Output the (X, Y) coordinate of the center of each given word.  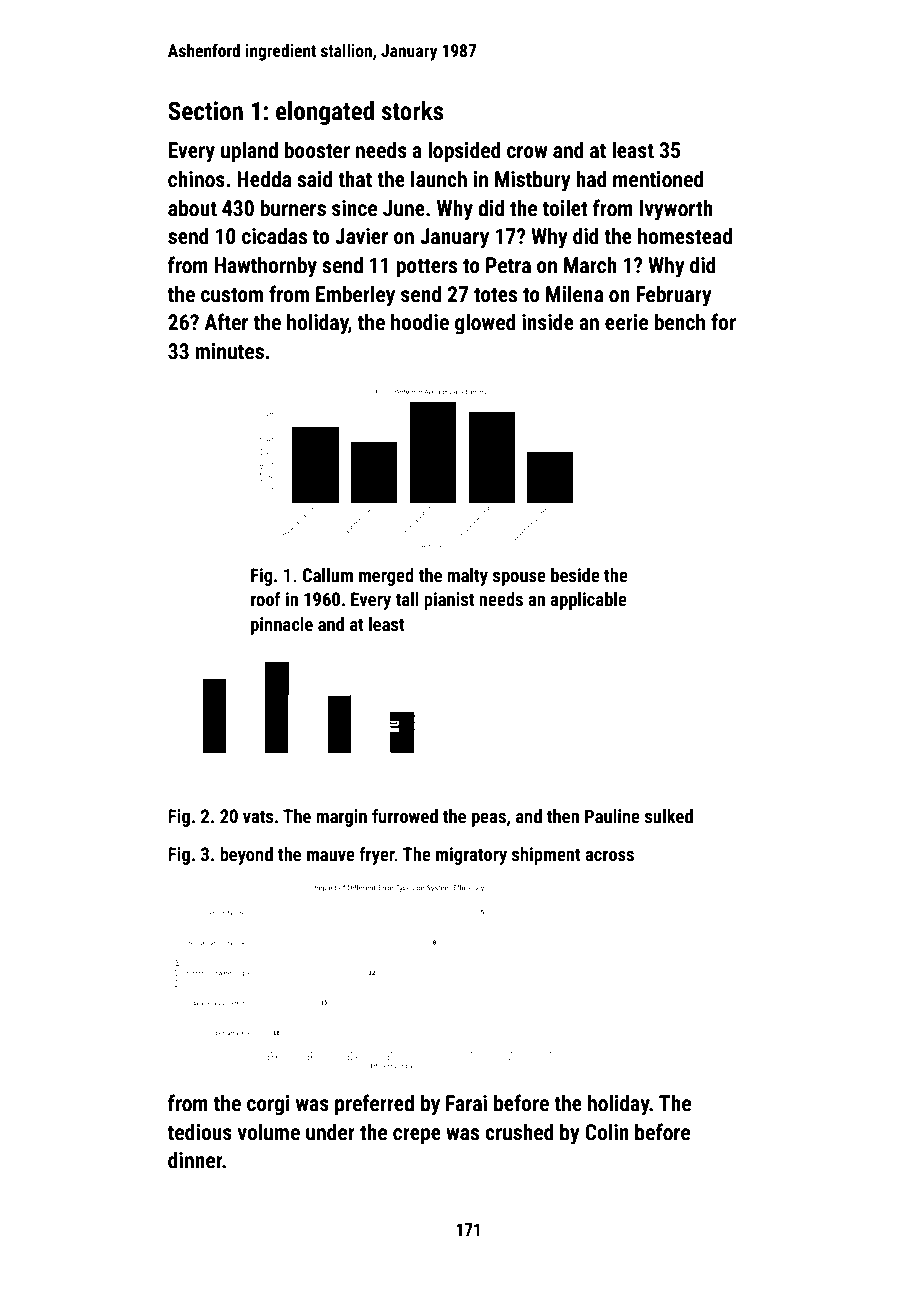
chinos (196, 179)
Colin (607, 1131)
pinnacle (282, 626)
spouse (519, 579)
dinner (195, 1159)
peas (489, 820)
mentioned (658, 179)
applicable (588, 601)
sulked (669, 816)
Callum (327, 575)
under (330, 1131)
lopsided (464, 152)
